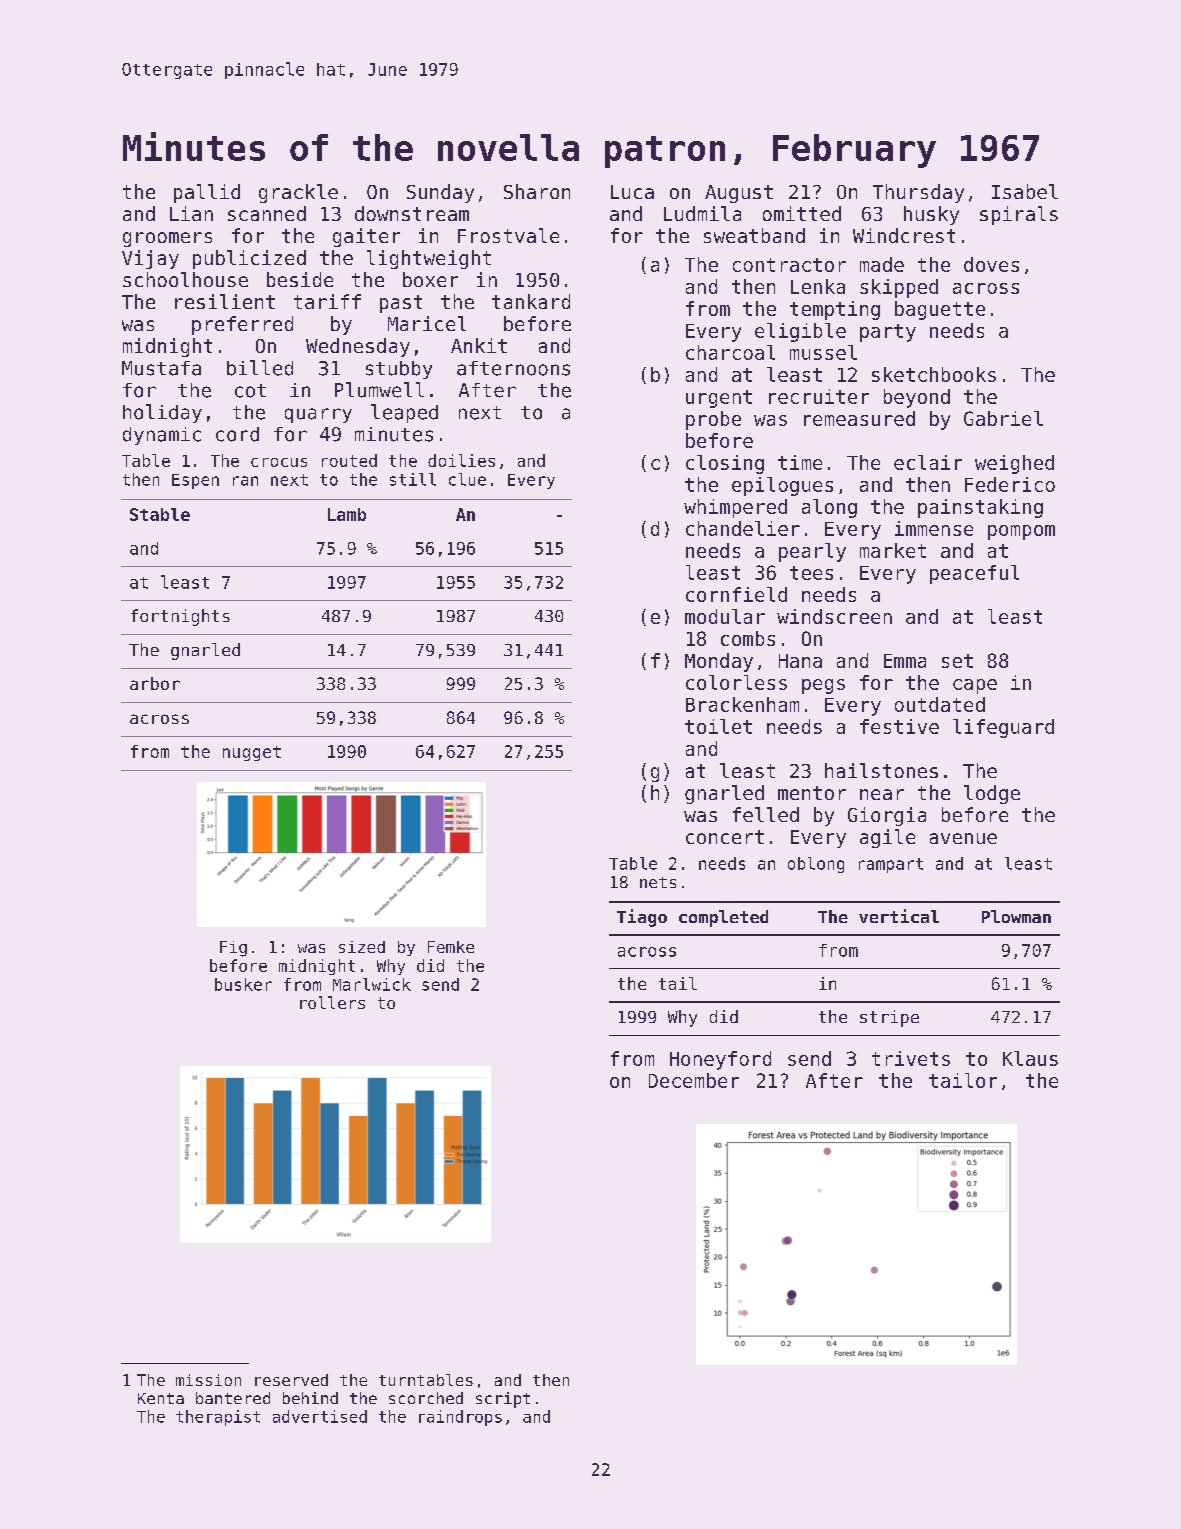 The image size is (1181, 1529). I want to click on Gabriel, so click(1003, 418).
